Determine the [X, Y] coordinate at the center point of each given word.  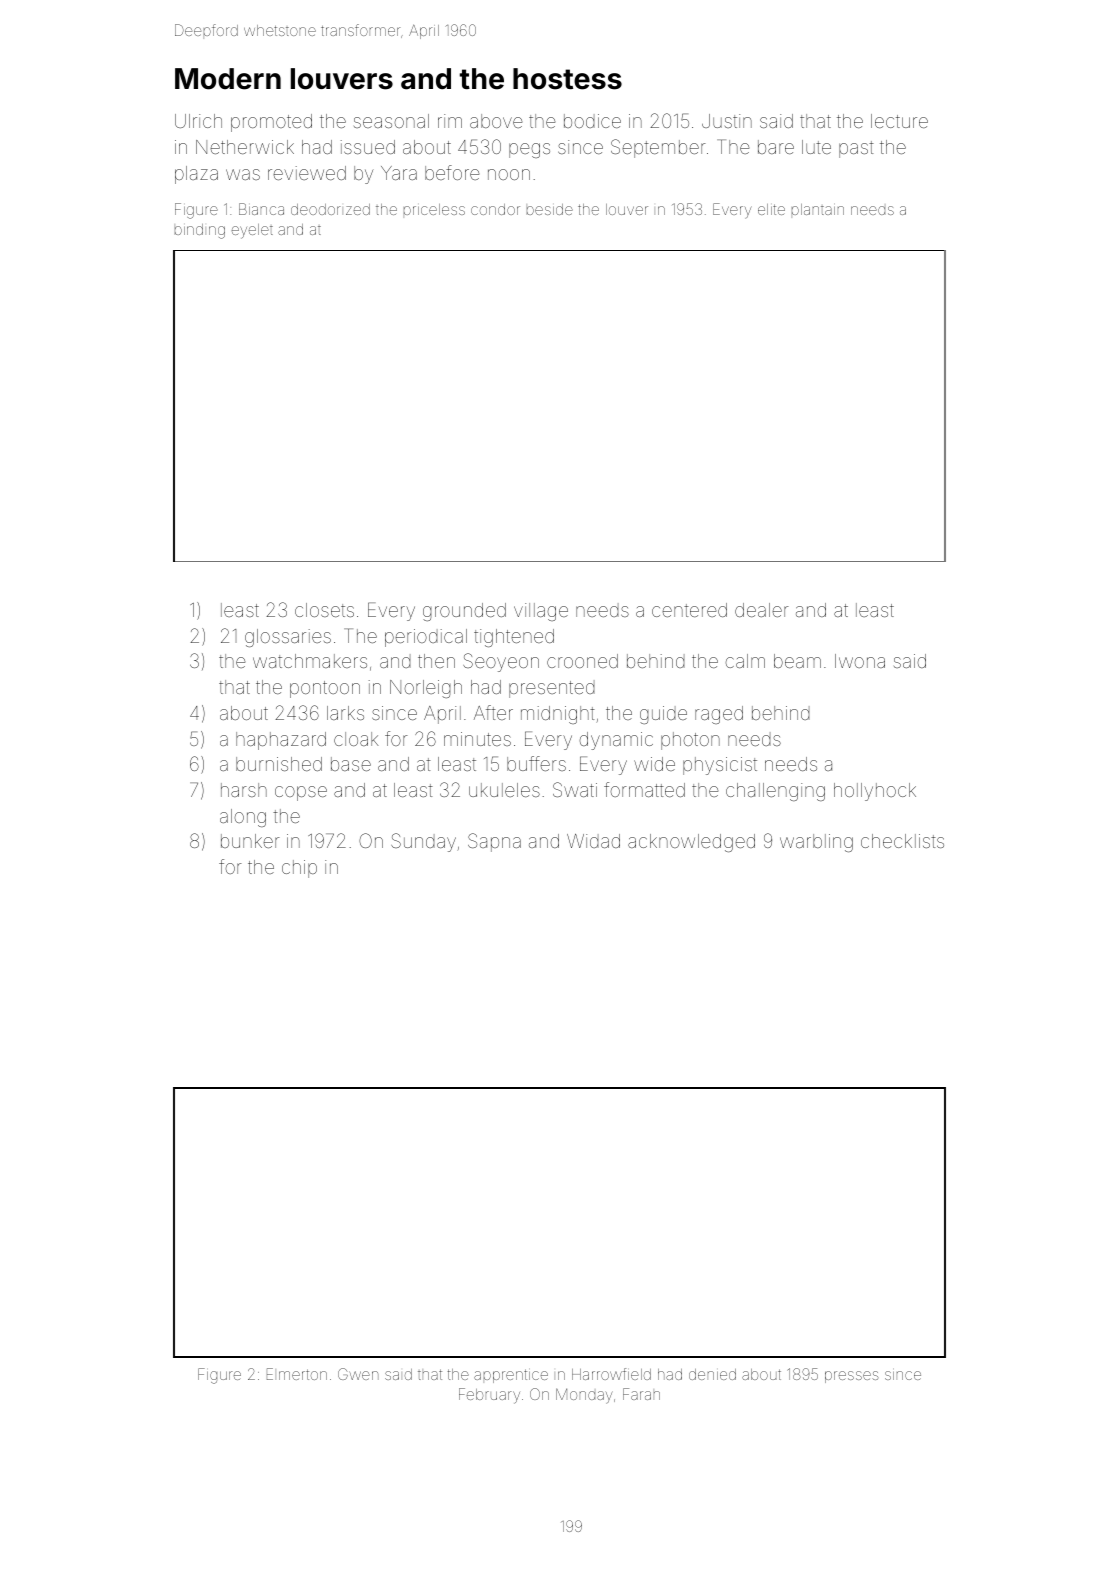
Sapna [494, 842]
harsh [244, 790]
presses [852, 1377]
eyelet [252, 231]
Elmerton [297, 1374]
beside [550, 209]
